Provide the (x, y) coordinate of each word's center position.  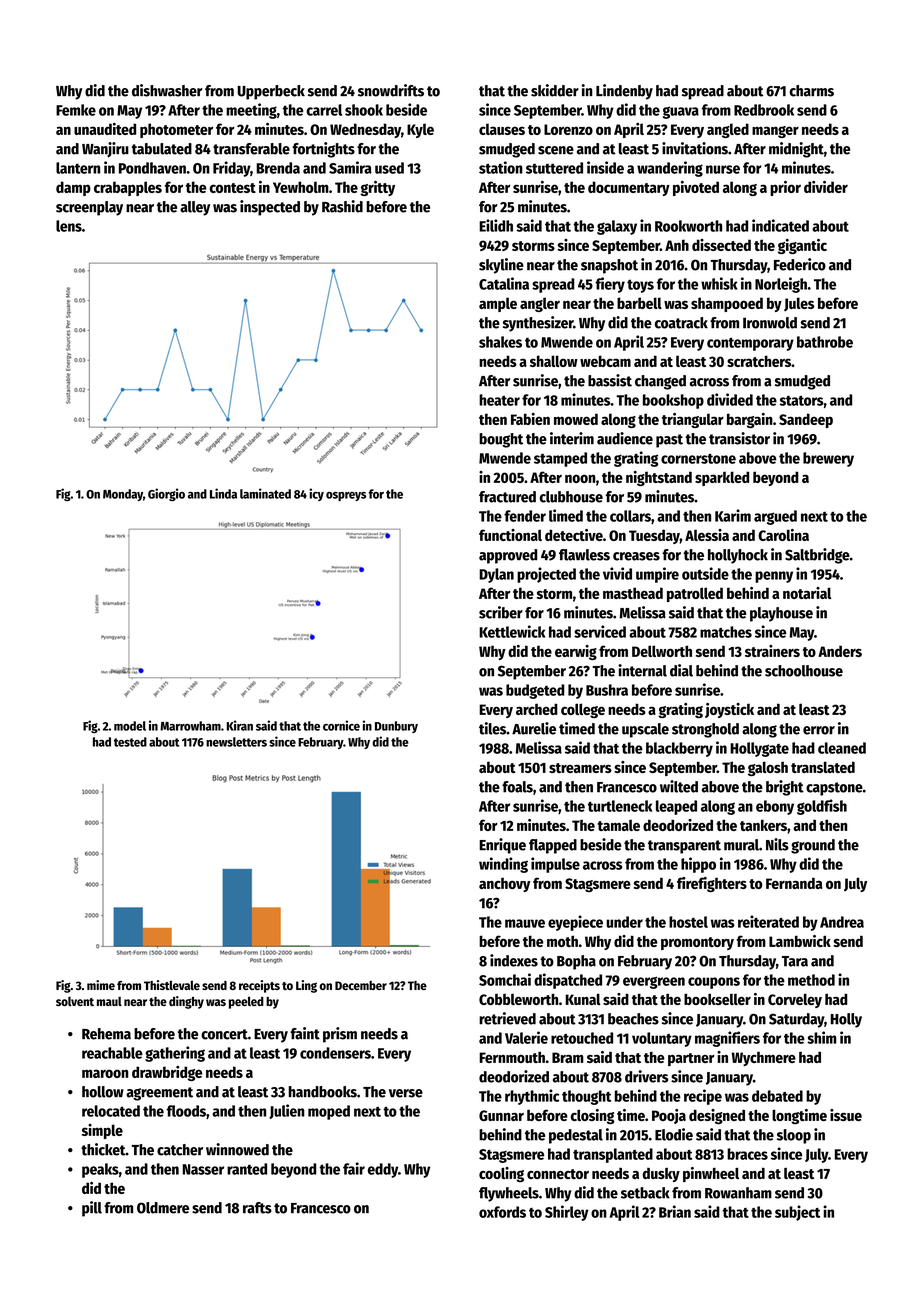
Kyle (420, 130)
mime (101, 985)
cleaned (842, 748)
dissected (721, 245)
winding (503, 865)
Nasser (203, 1169)
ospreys (346, 496)
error (819, 730)
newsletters (236, 742)
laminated (265, 493)
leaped (676, 807)
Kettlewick (512, 631)
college (583, 710)
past (669, 441)
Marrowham (190, 726)
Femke (76, 110)
